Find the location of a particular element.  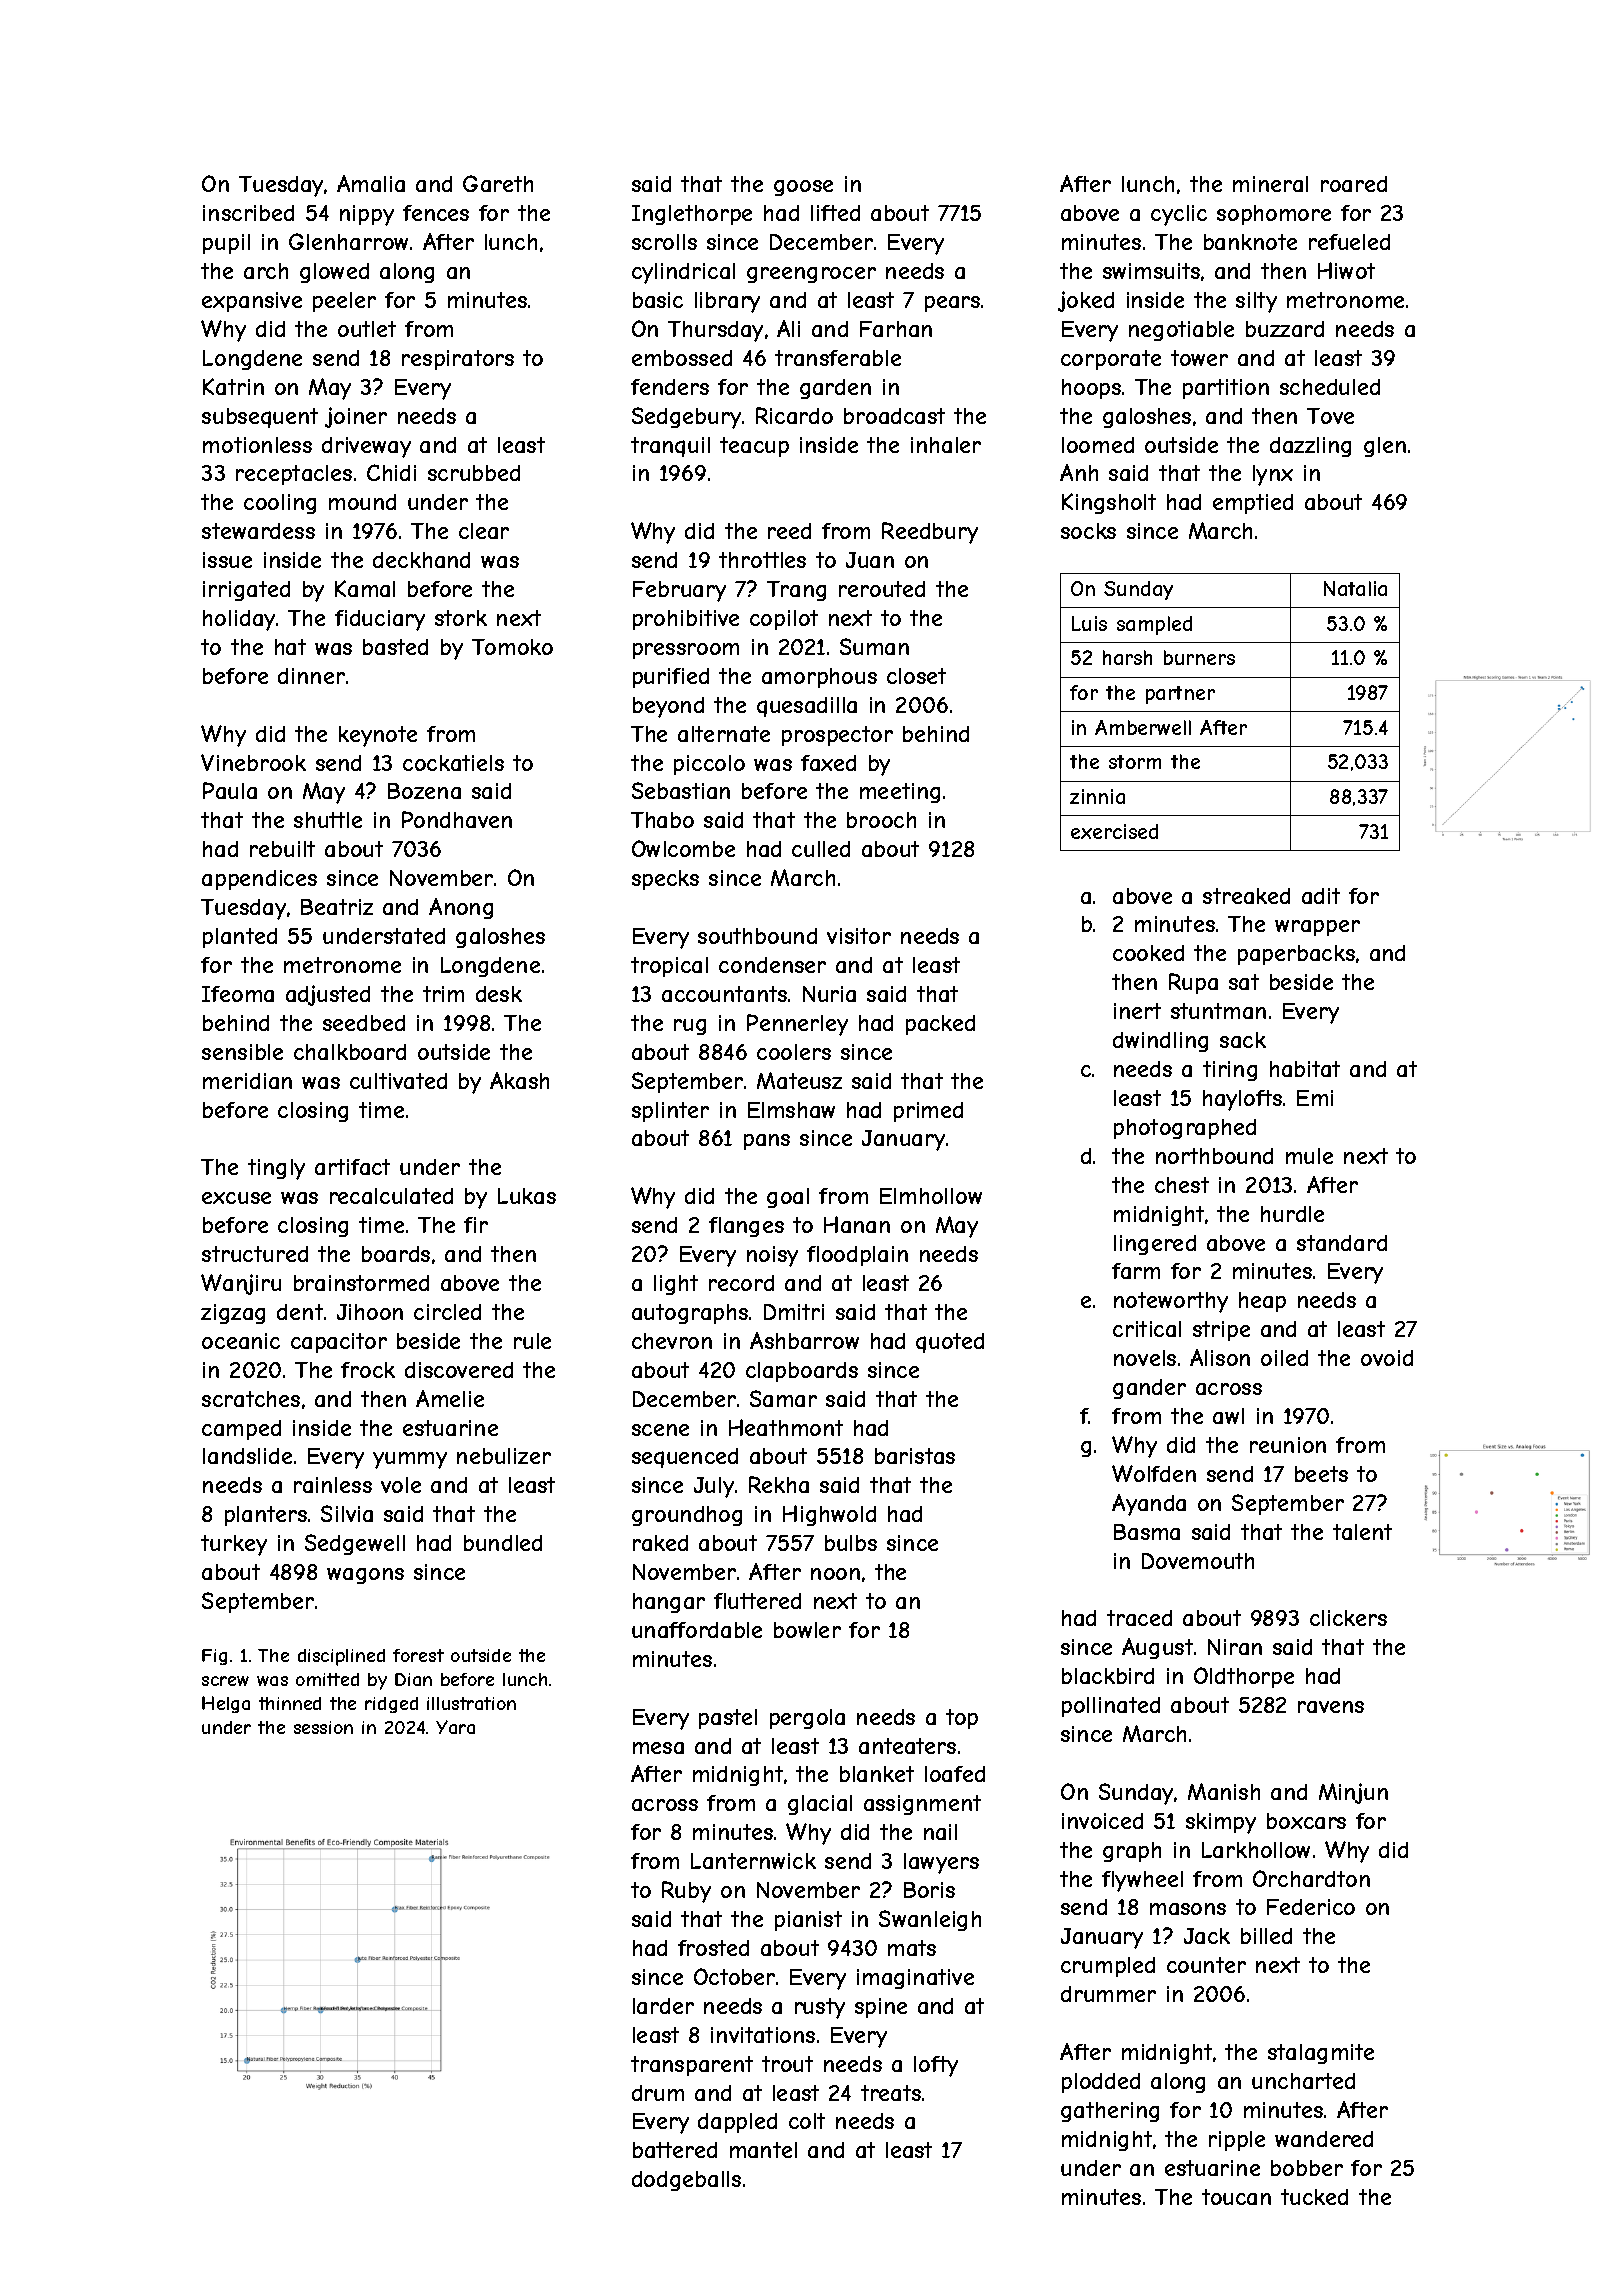

oceanic is located at coordinates (241, 1341).
